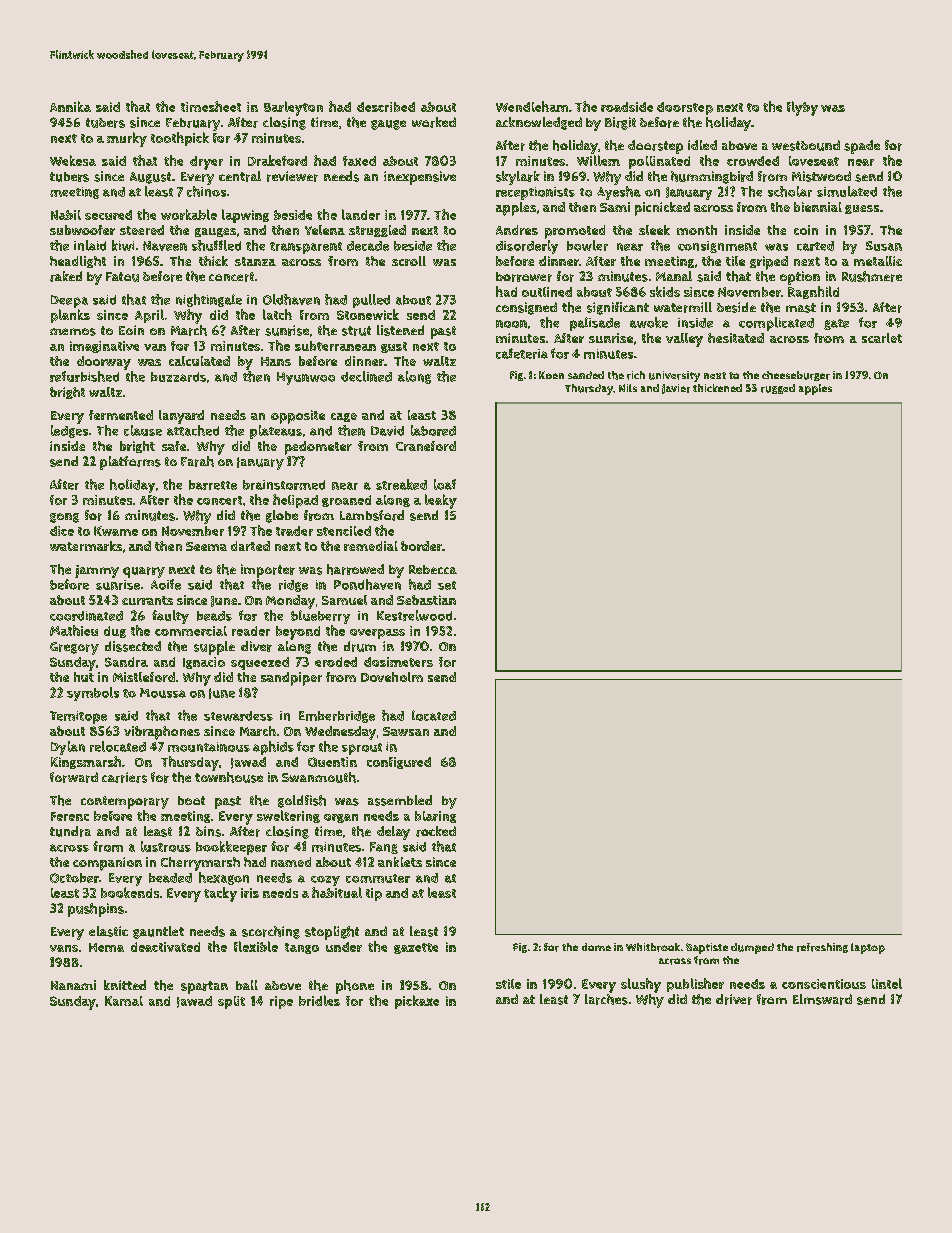 This page has width=952, height=1233. Describe the element at coordinates (628, 388) in the page. I see `Nils` at that location.
